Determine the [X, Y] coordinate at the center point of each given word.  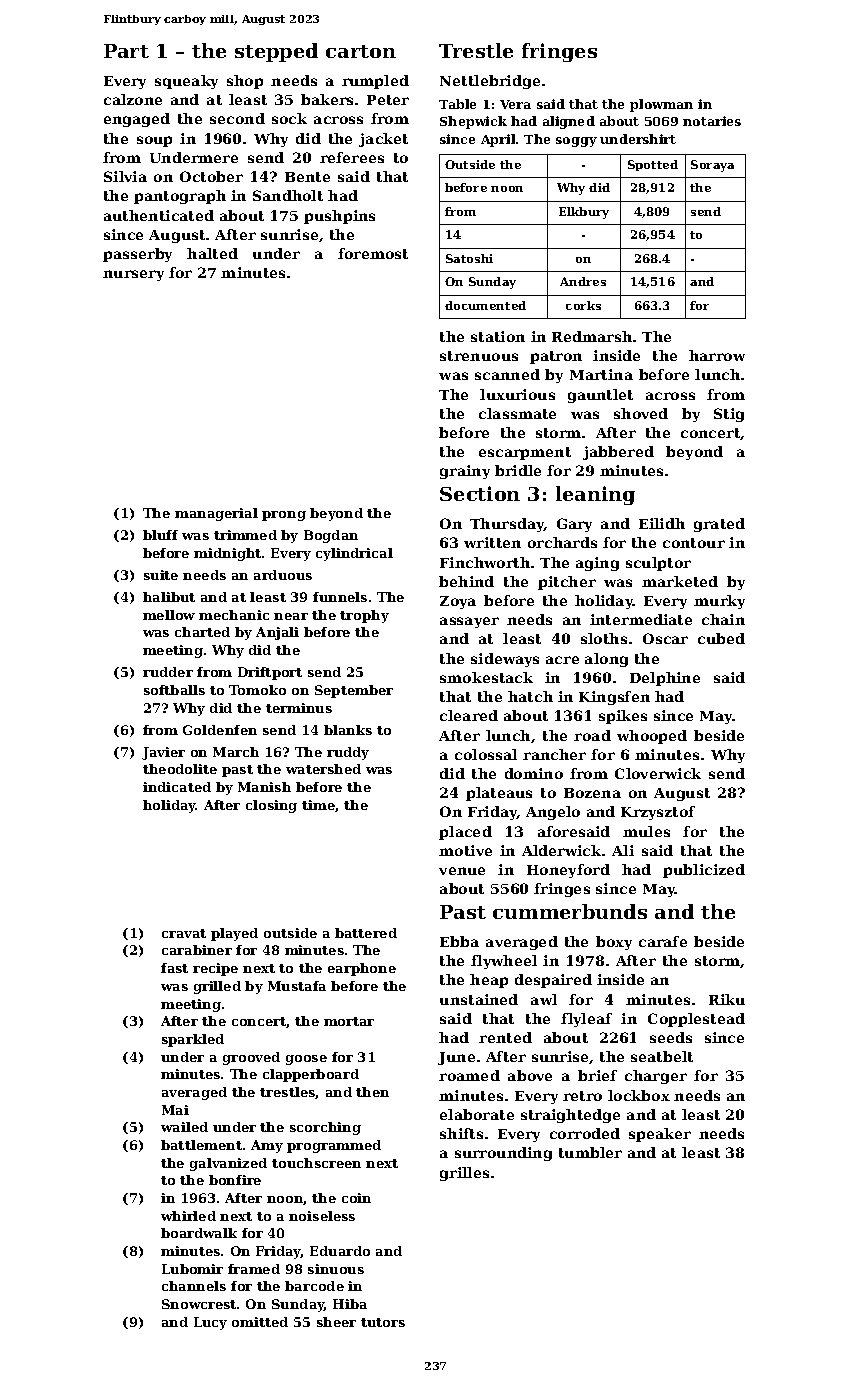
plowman [661, 105]
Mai [175, 1110]
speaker [660, 1135]
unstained [479, 999]
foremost [373, 253]
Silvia [125, 176]
